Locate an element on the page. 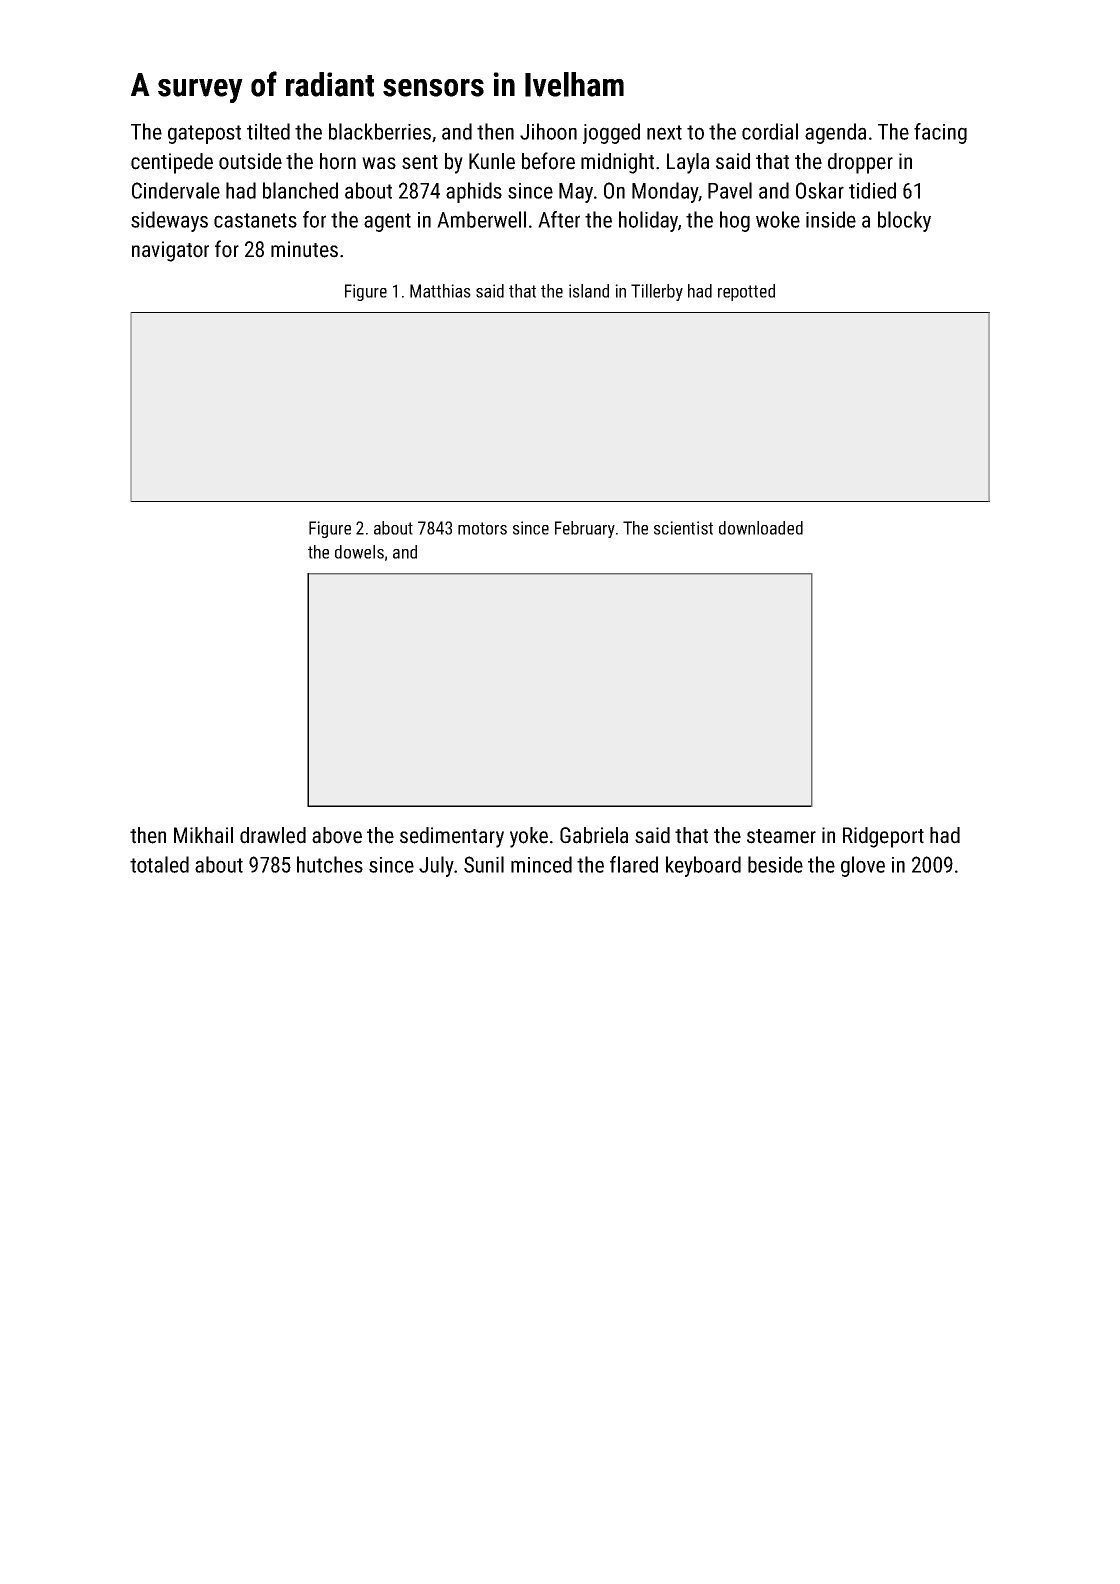  Ridgeport is located at coordinates (883, 837).
